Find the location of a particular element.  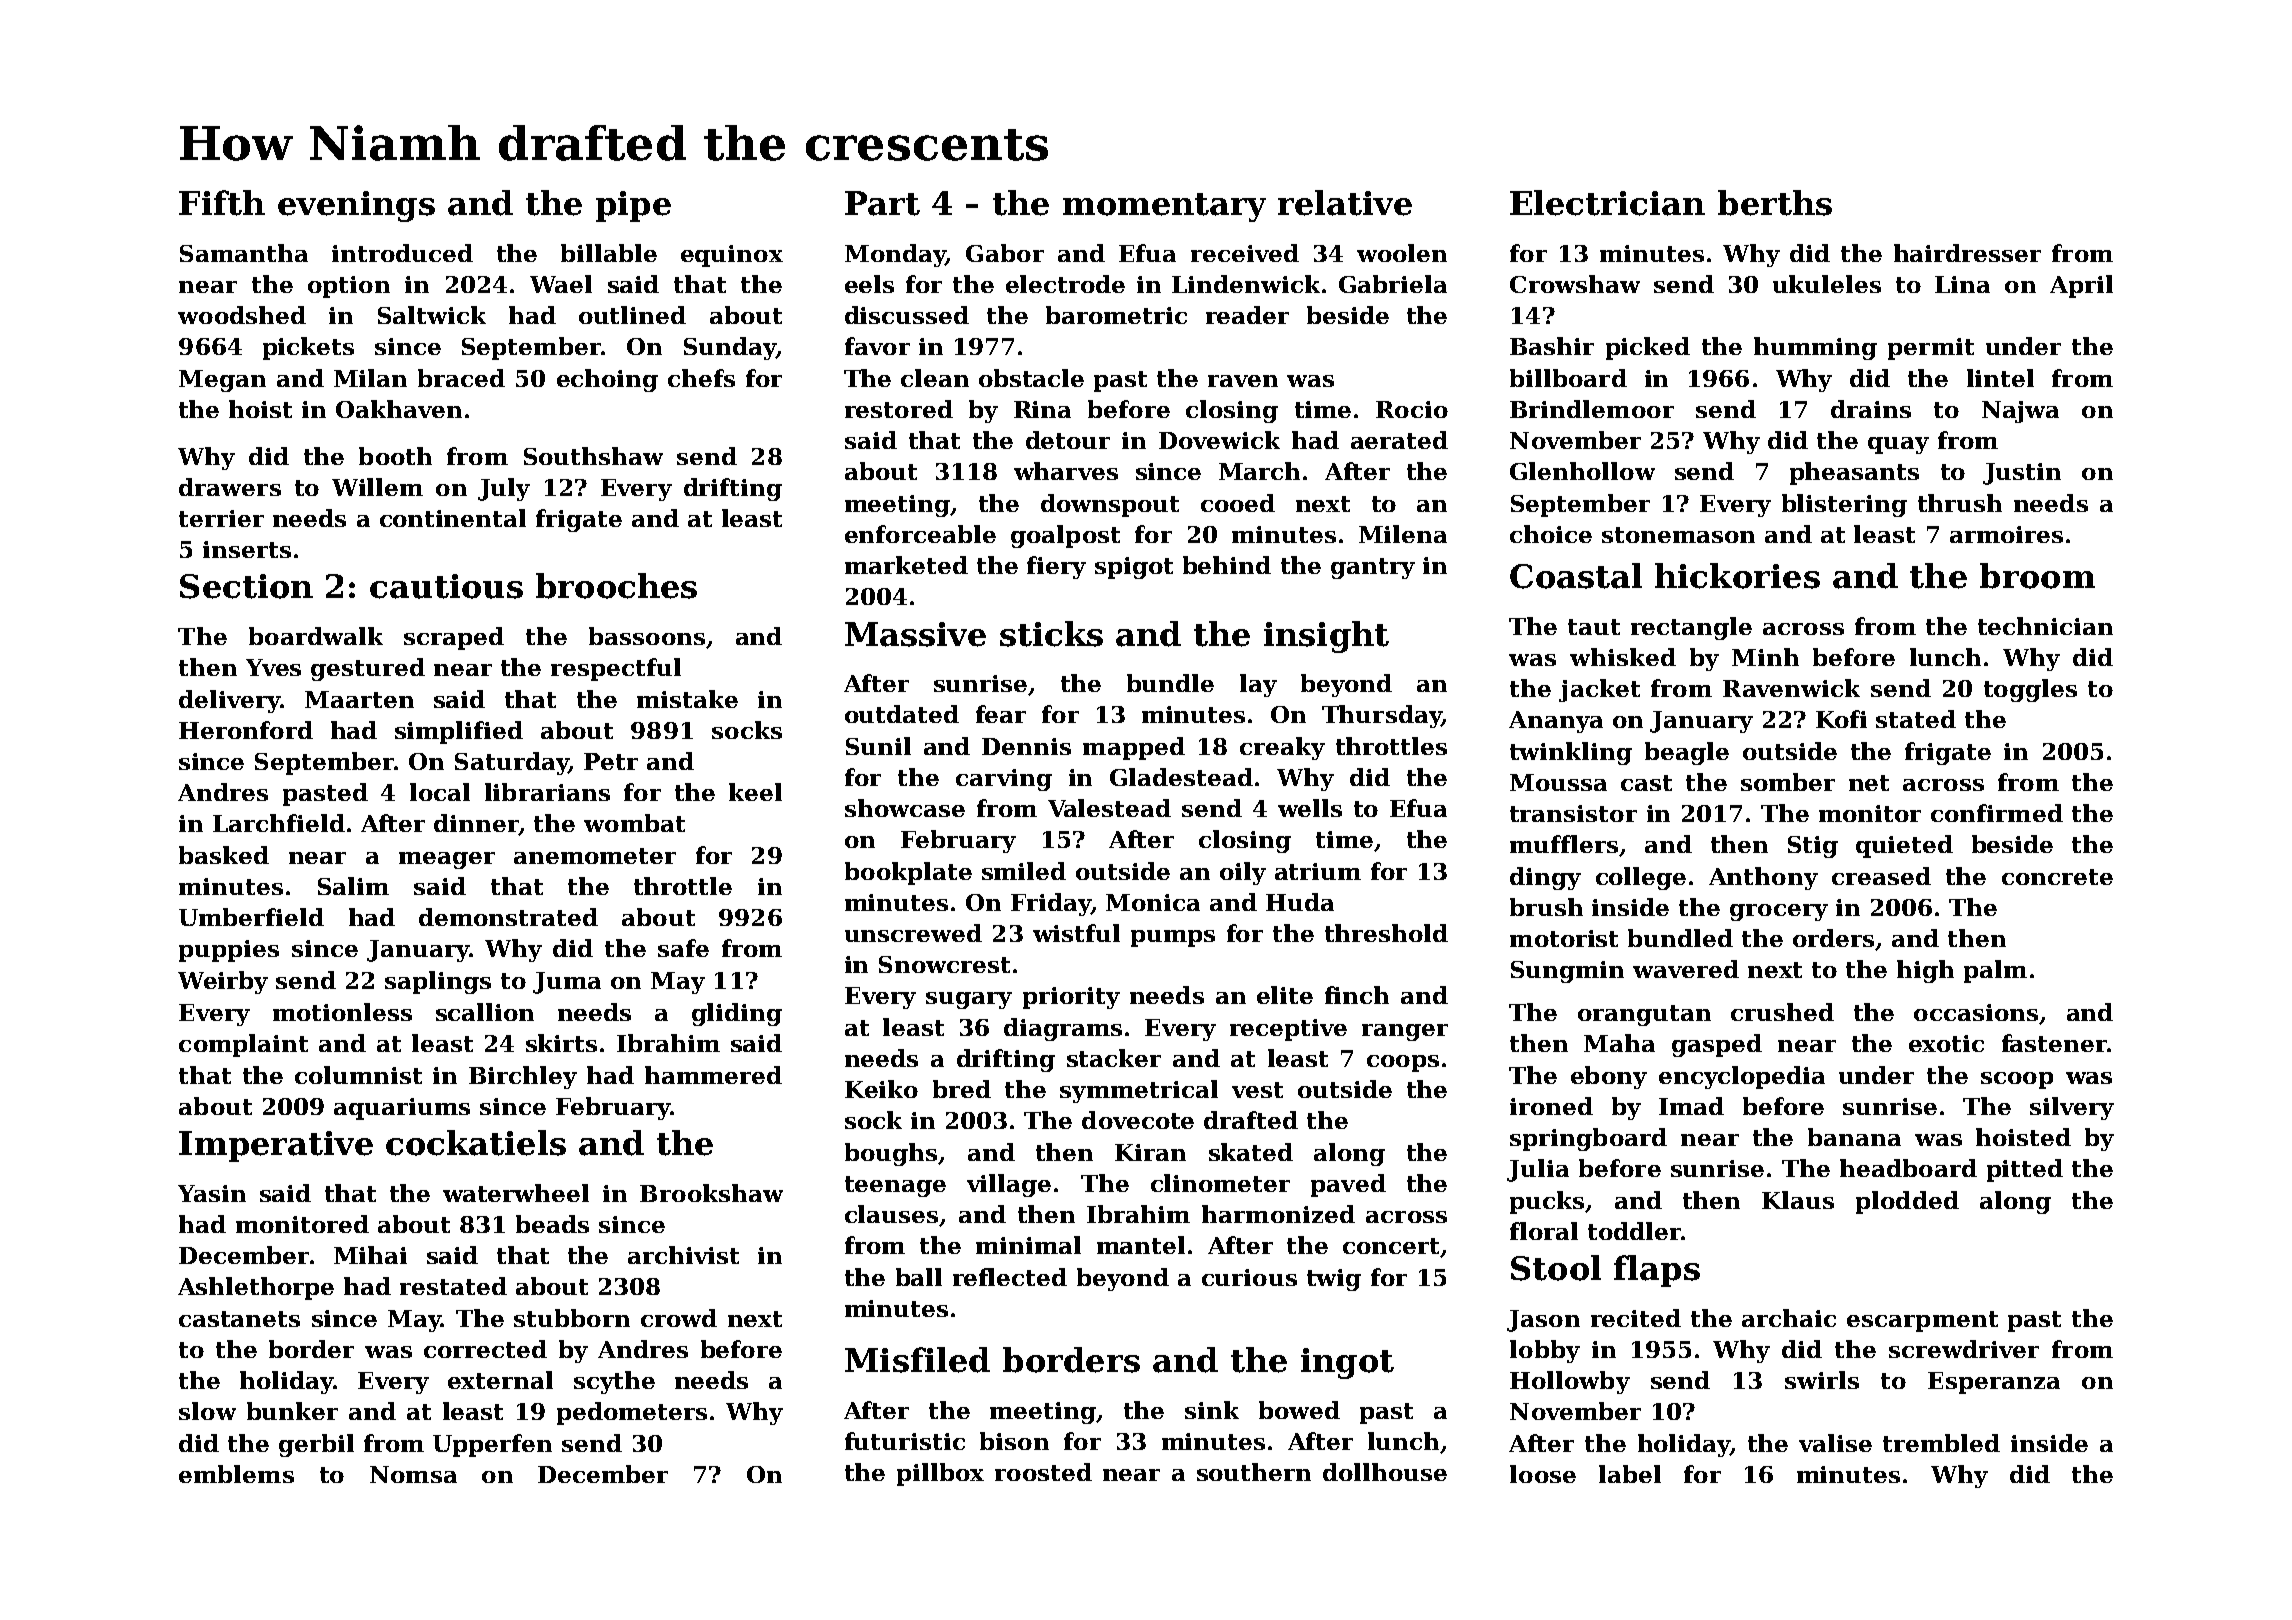

Maarten is located at coordinates (359, 699).
